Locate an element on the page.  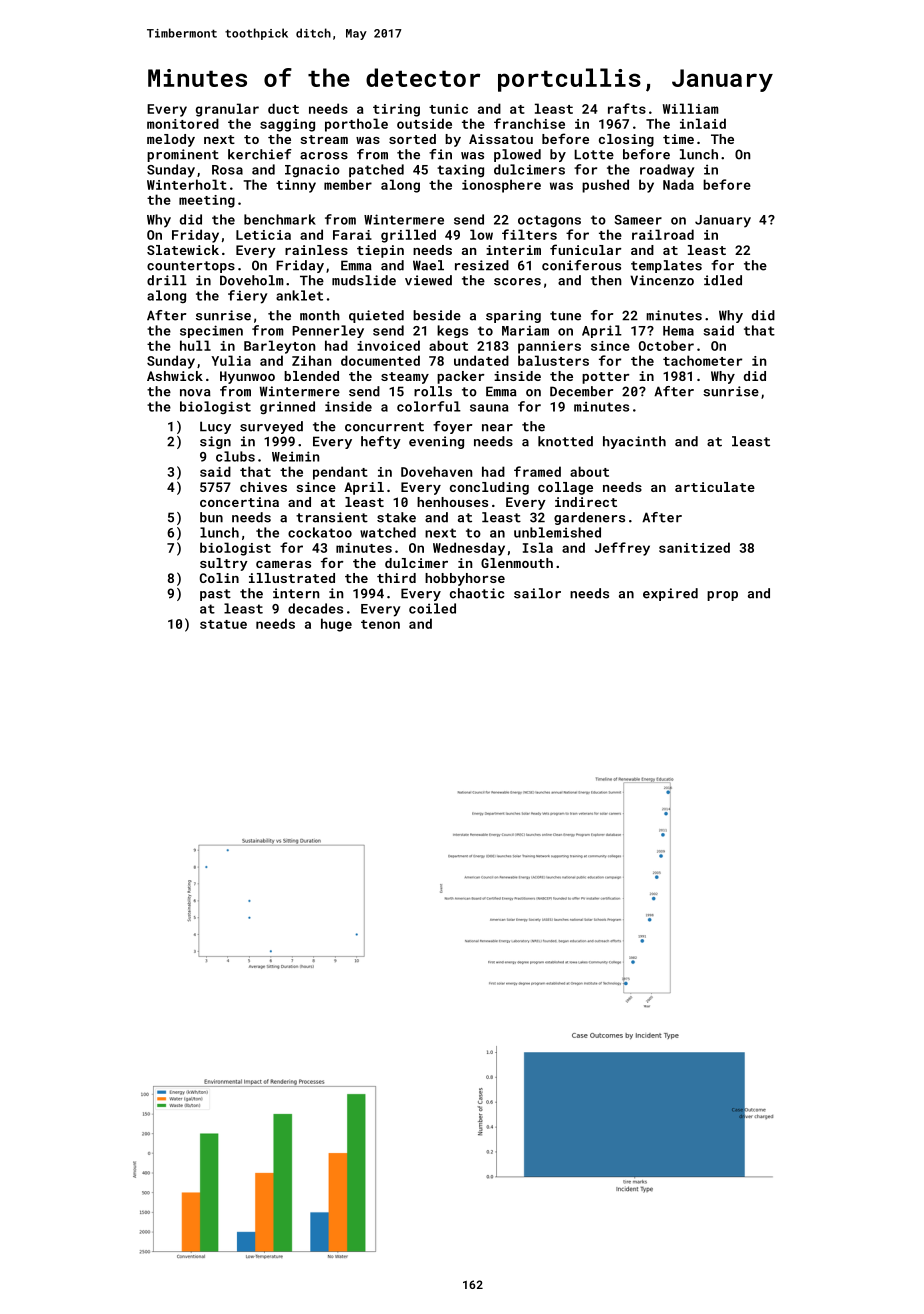
sultry is located at coordinates (224, 564).
